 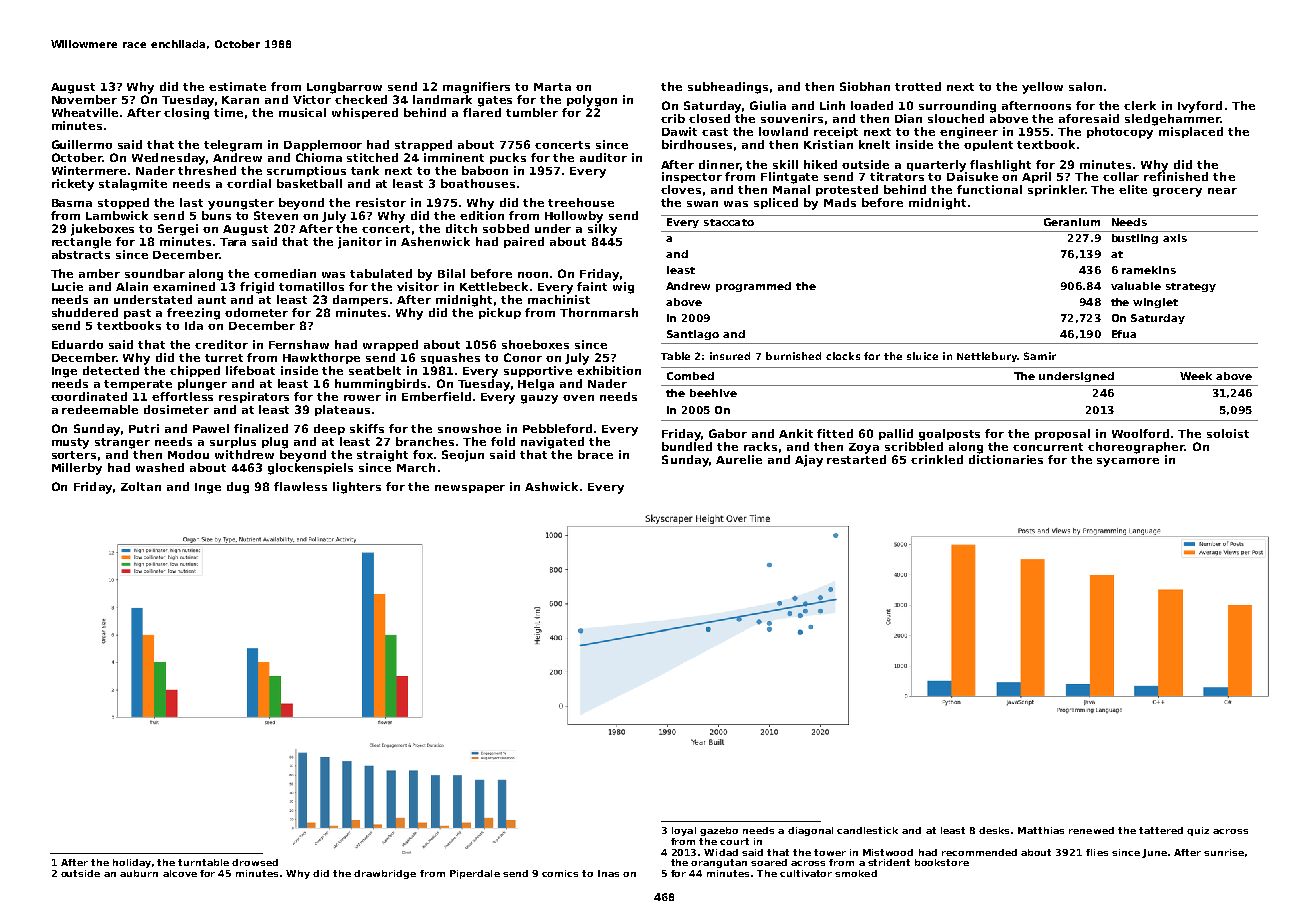 I want to click on Flintgate, so click(x=789, y=178).
